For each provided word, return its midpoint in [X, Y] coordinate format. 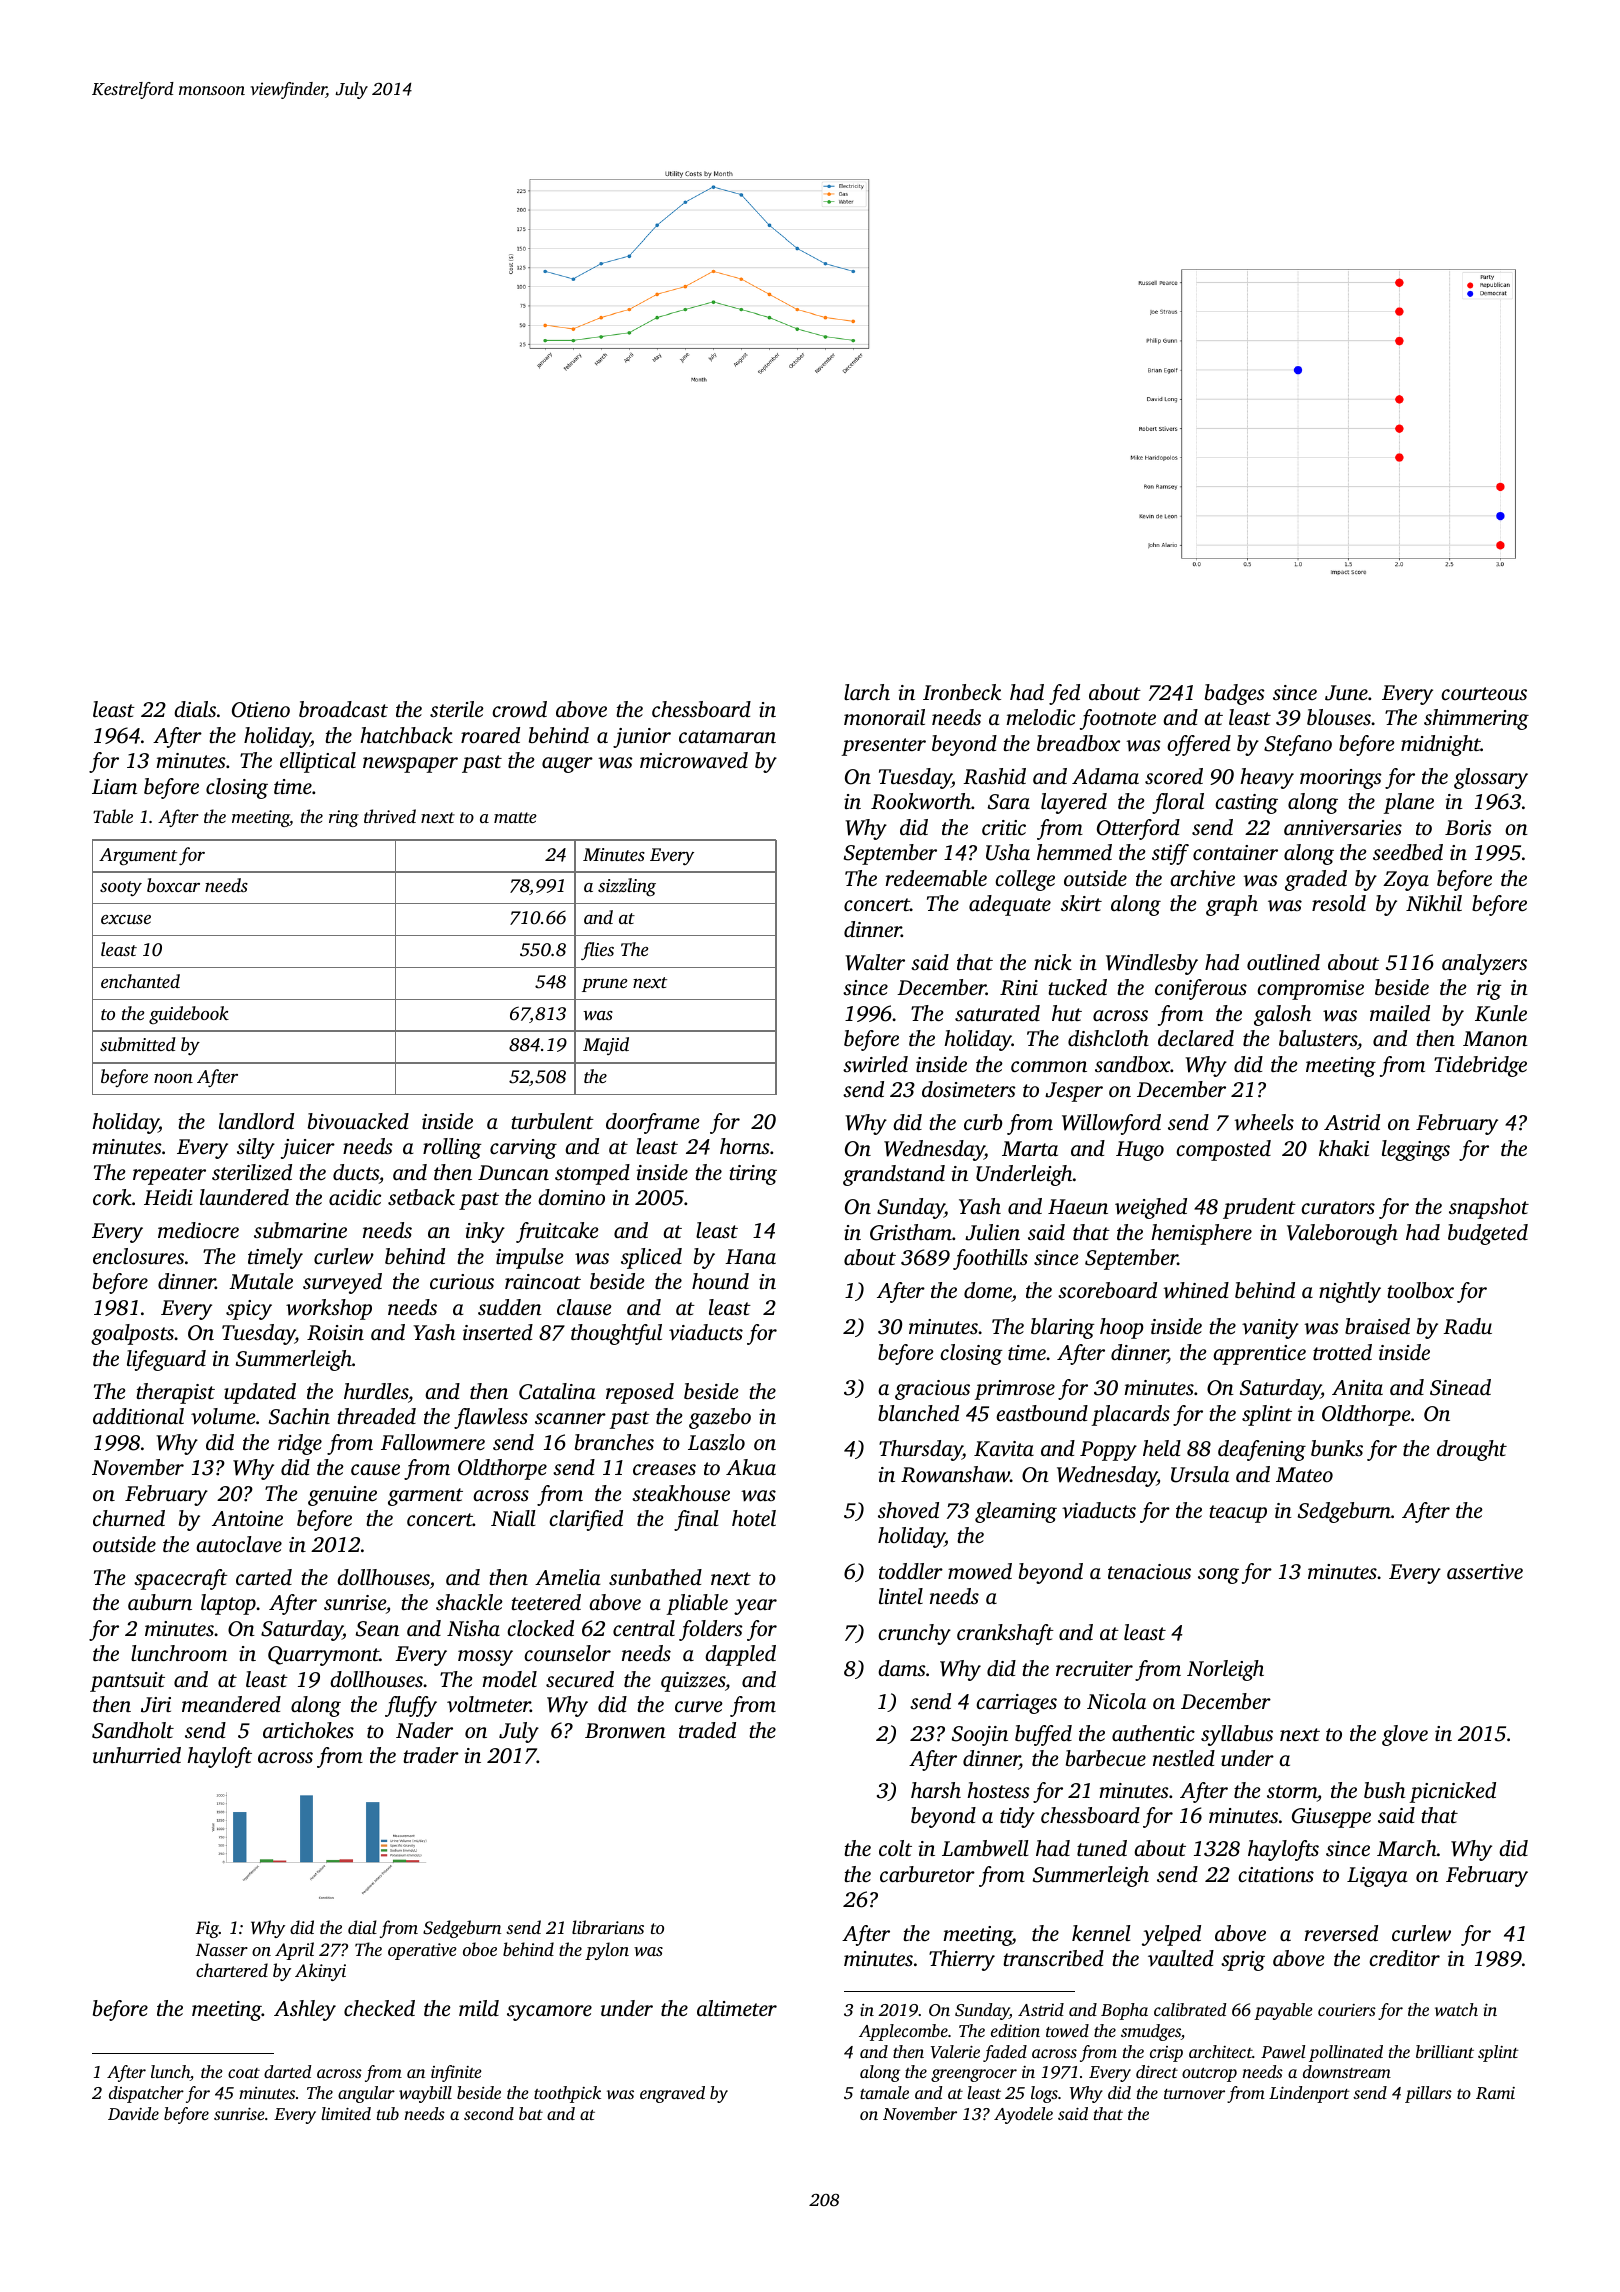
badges [1235, 694]
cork [112, 1197]
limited [346, 2113]
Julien [992, 1232]
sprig [1243, 1961]
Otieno [261, 710]
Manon [1495, 1038]
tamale [884, 2092]
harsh [936, 1790]
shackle [469, 1602]
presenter [883, 747]
